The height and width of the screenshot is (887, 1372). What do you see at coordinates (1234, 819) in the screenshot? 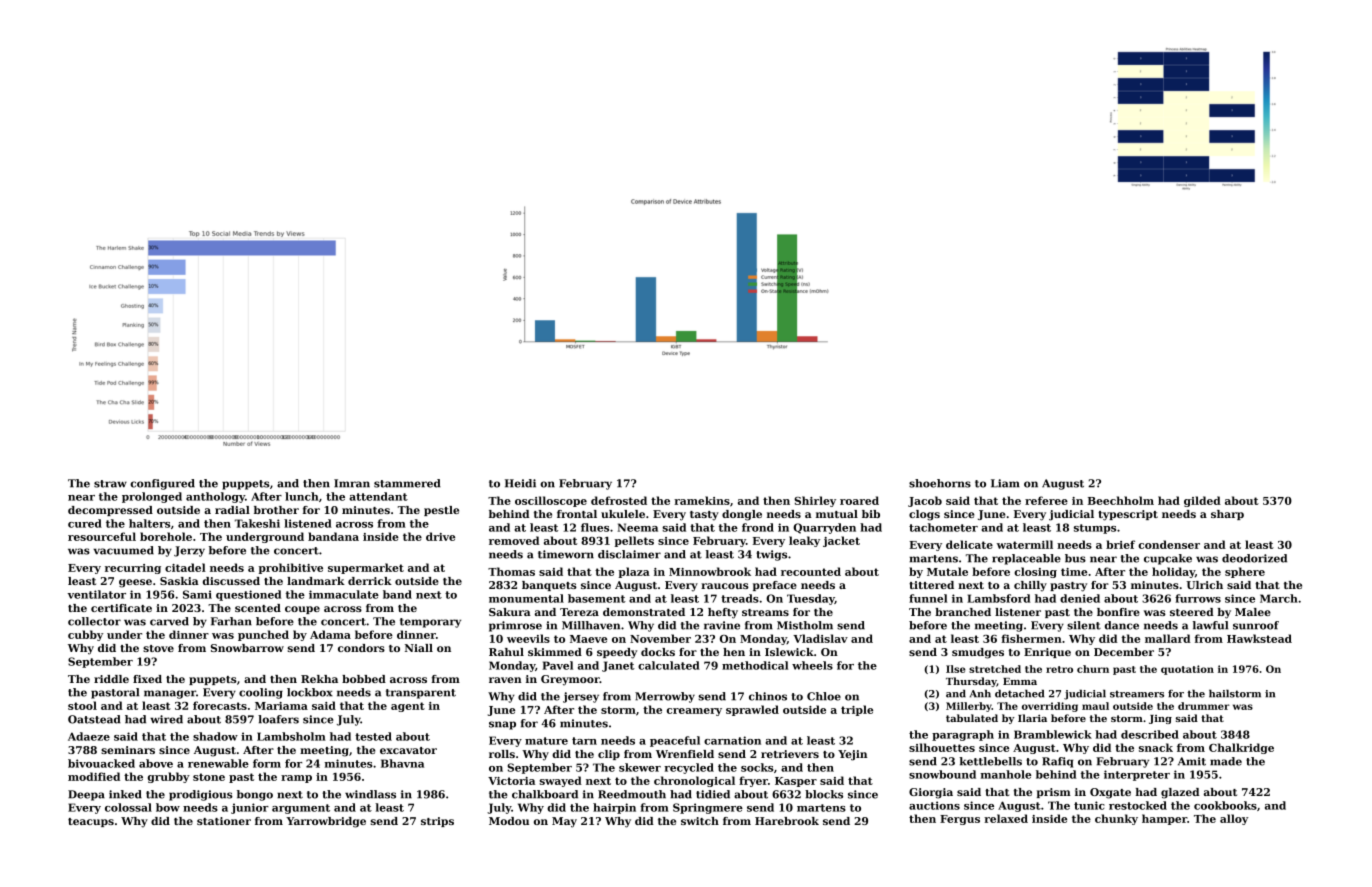
I see `alloy` at bounding box center [1234, 819].
